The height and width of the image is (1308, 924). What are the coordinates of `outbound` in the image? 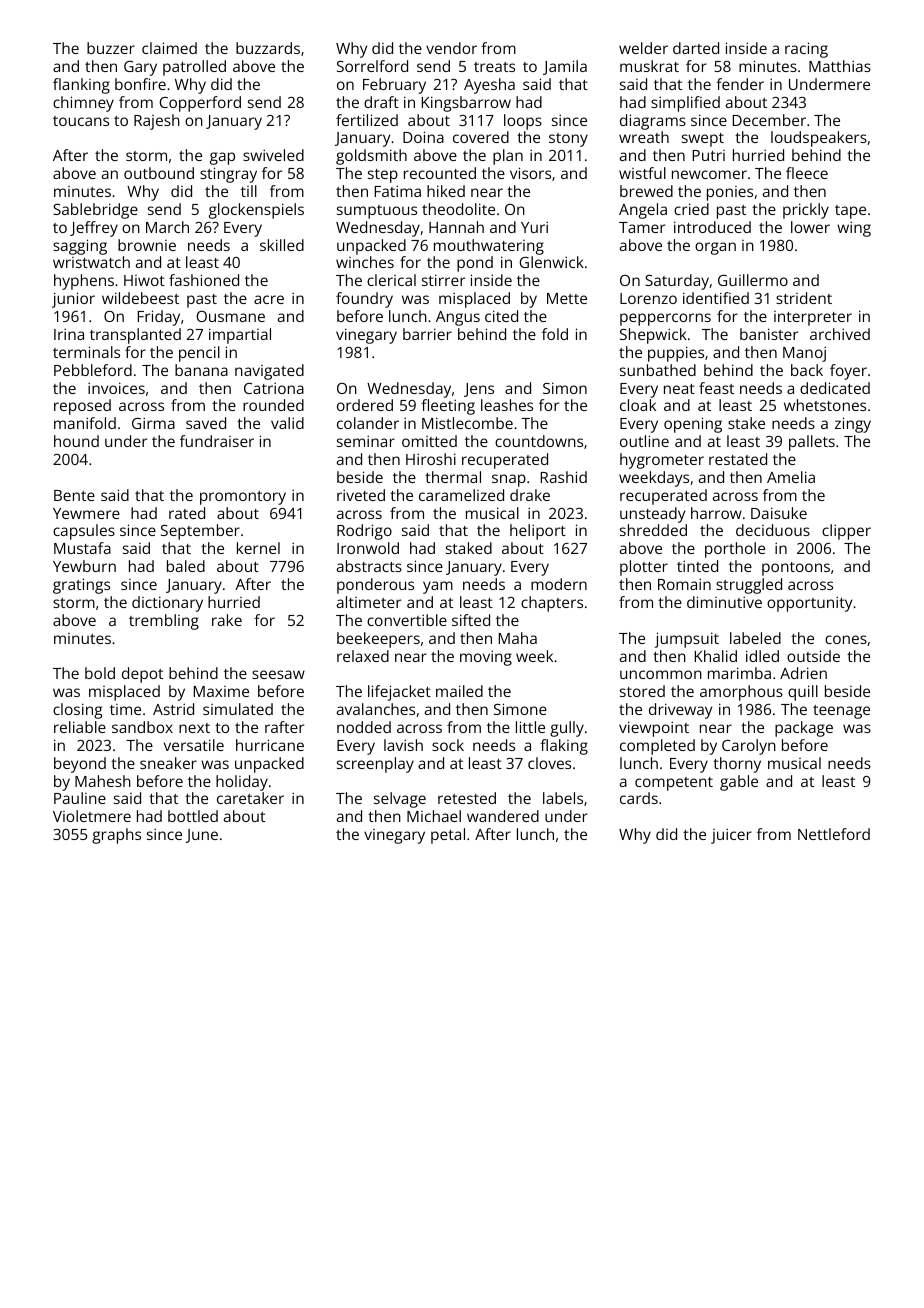 It's located at (159, 173).
